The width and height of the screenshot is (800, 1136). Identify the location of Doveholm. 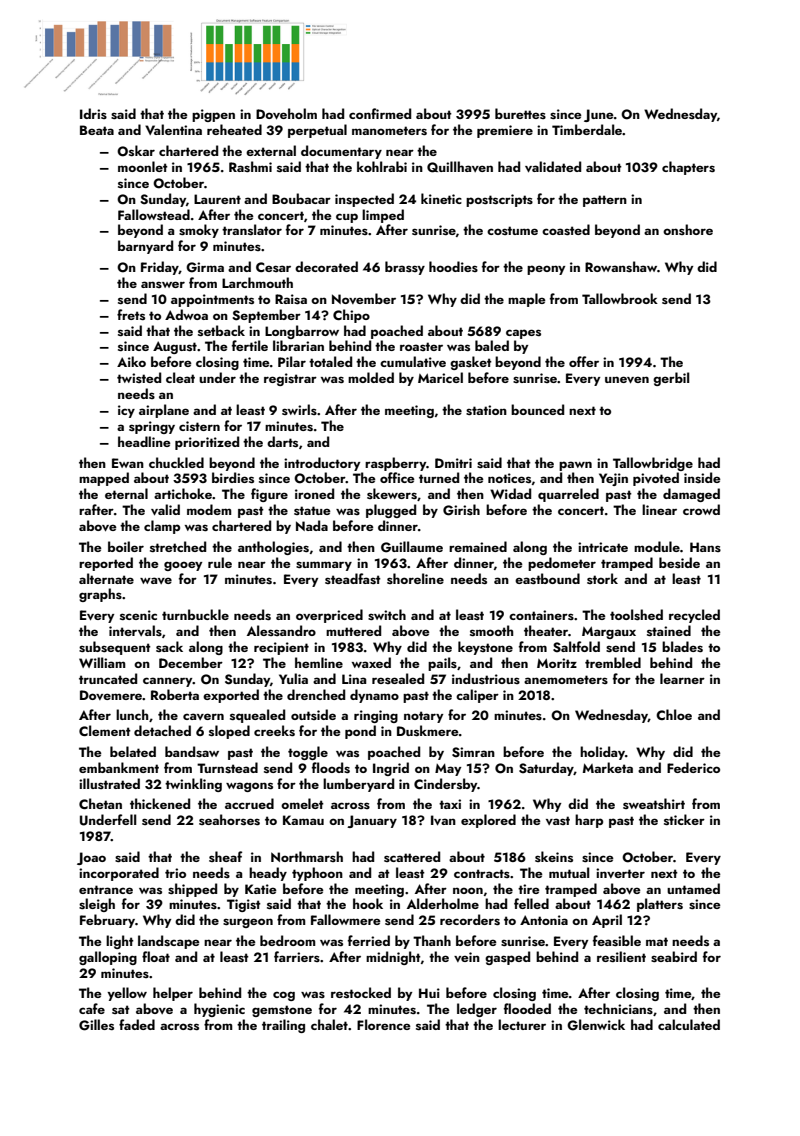
(286, 114).
